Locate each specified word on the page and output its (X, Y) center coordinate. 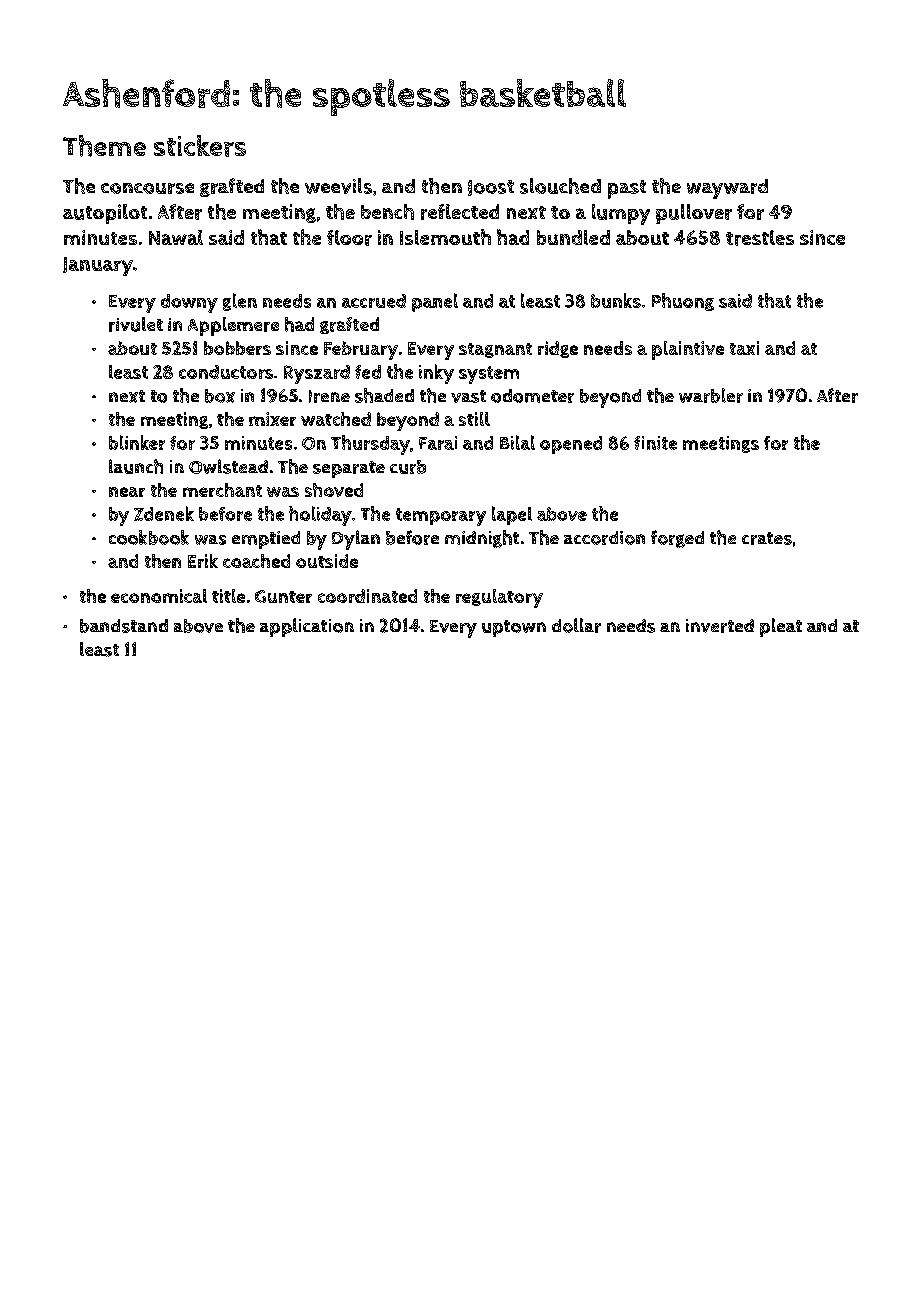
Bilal (517, 442)
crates (767, 538)
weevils (338, 186)
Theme (104, 146)
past (627, 189)
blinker (137, 442)
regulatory (499, 598)
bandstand (124, 626)
